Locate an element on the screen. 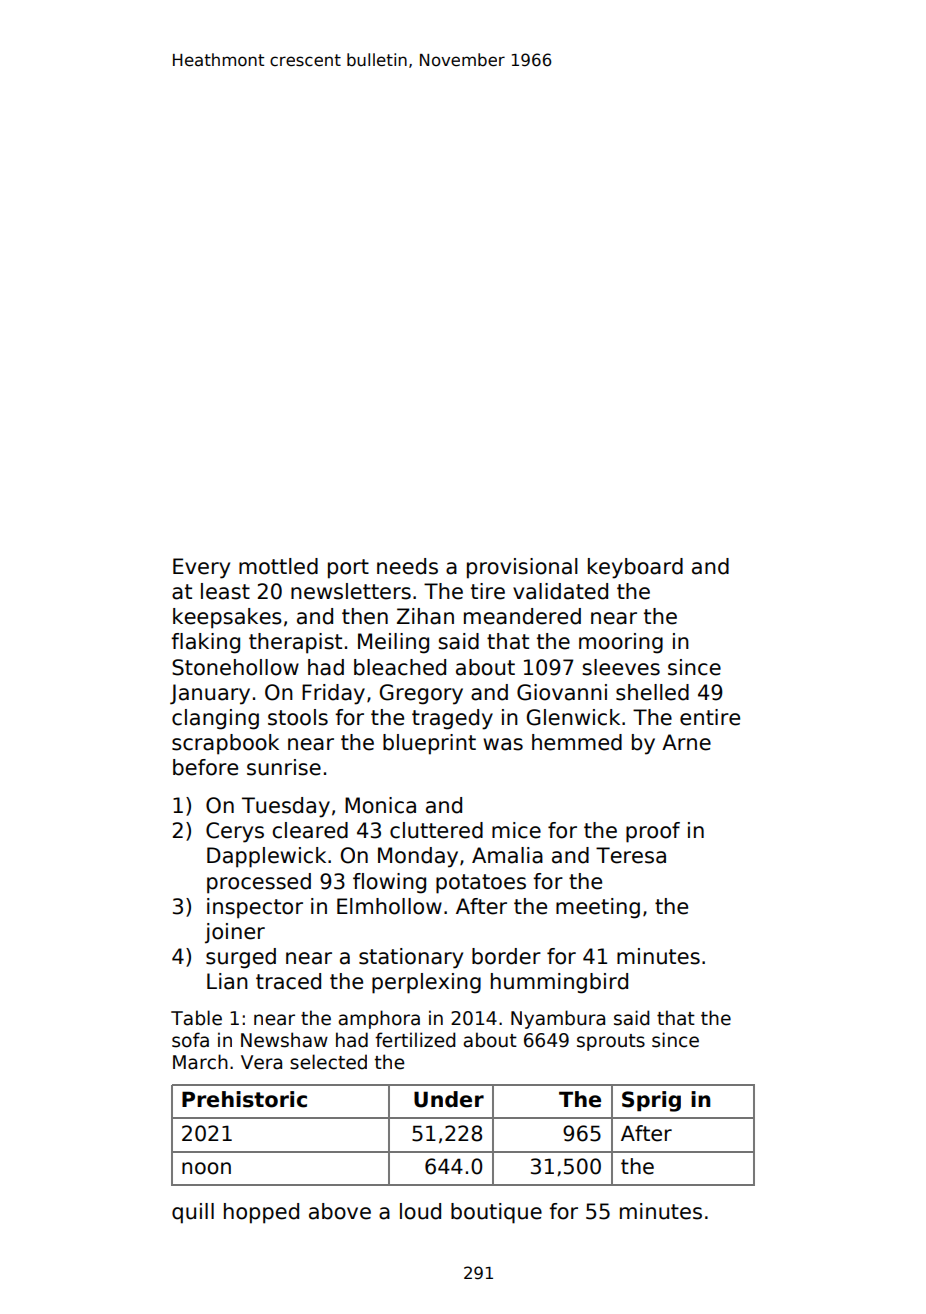 Image resolution: width=926 pixels, height=1314 pixels. shelled is located at coordinates (652, 692).
